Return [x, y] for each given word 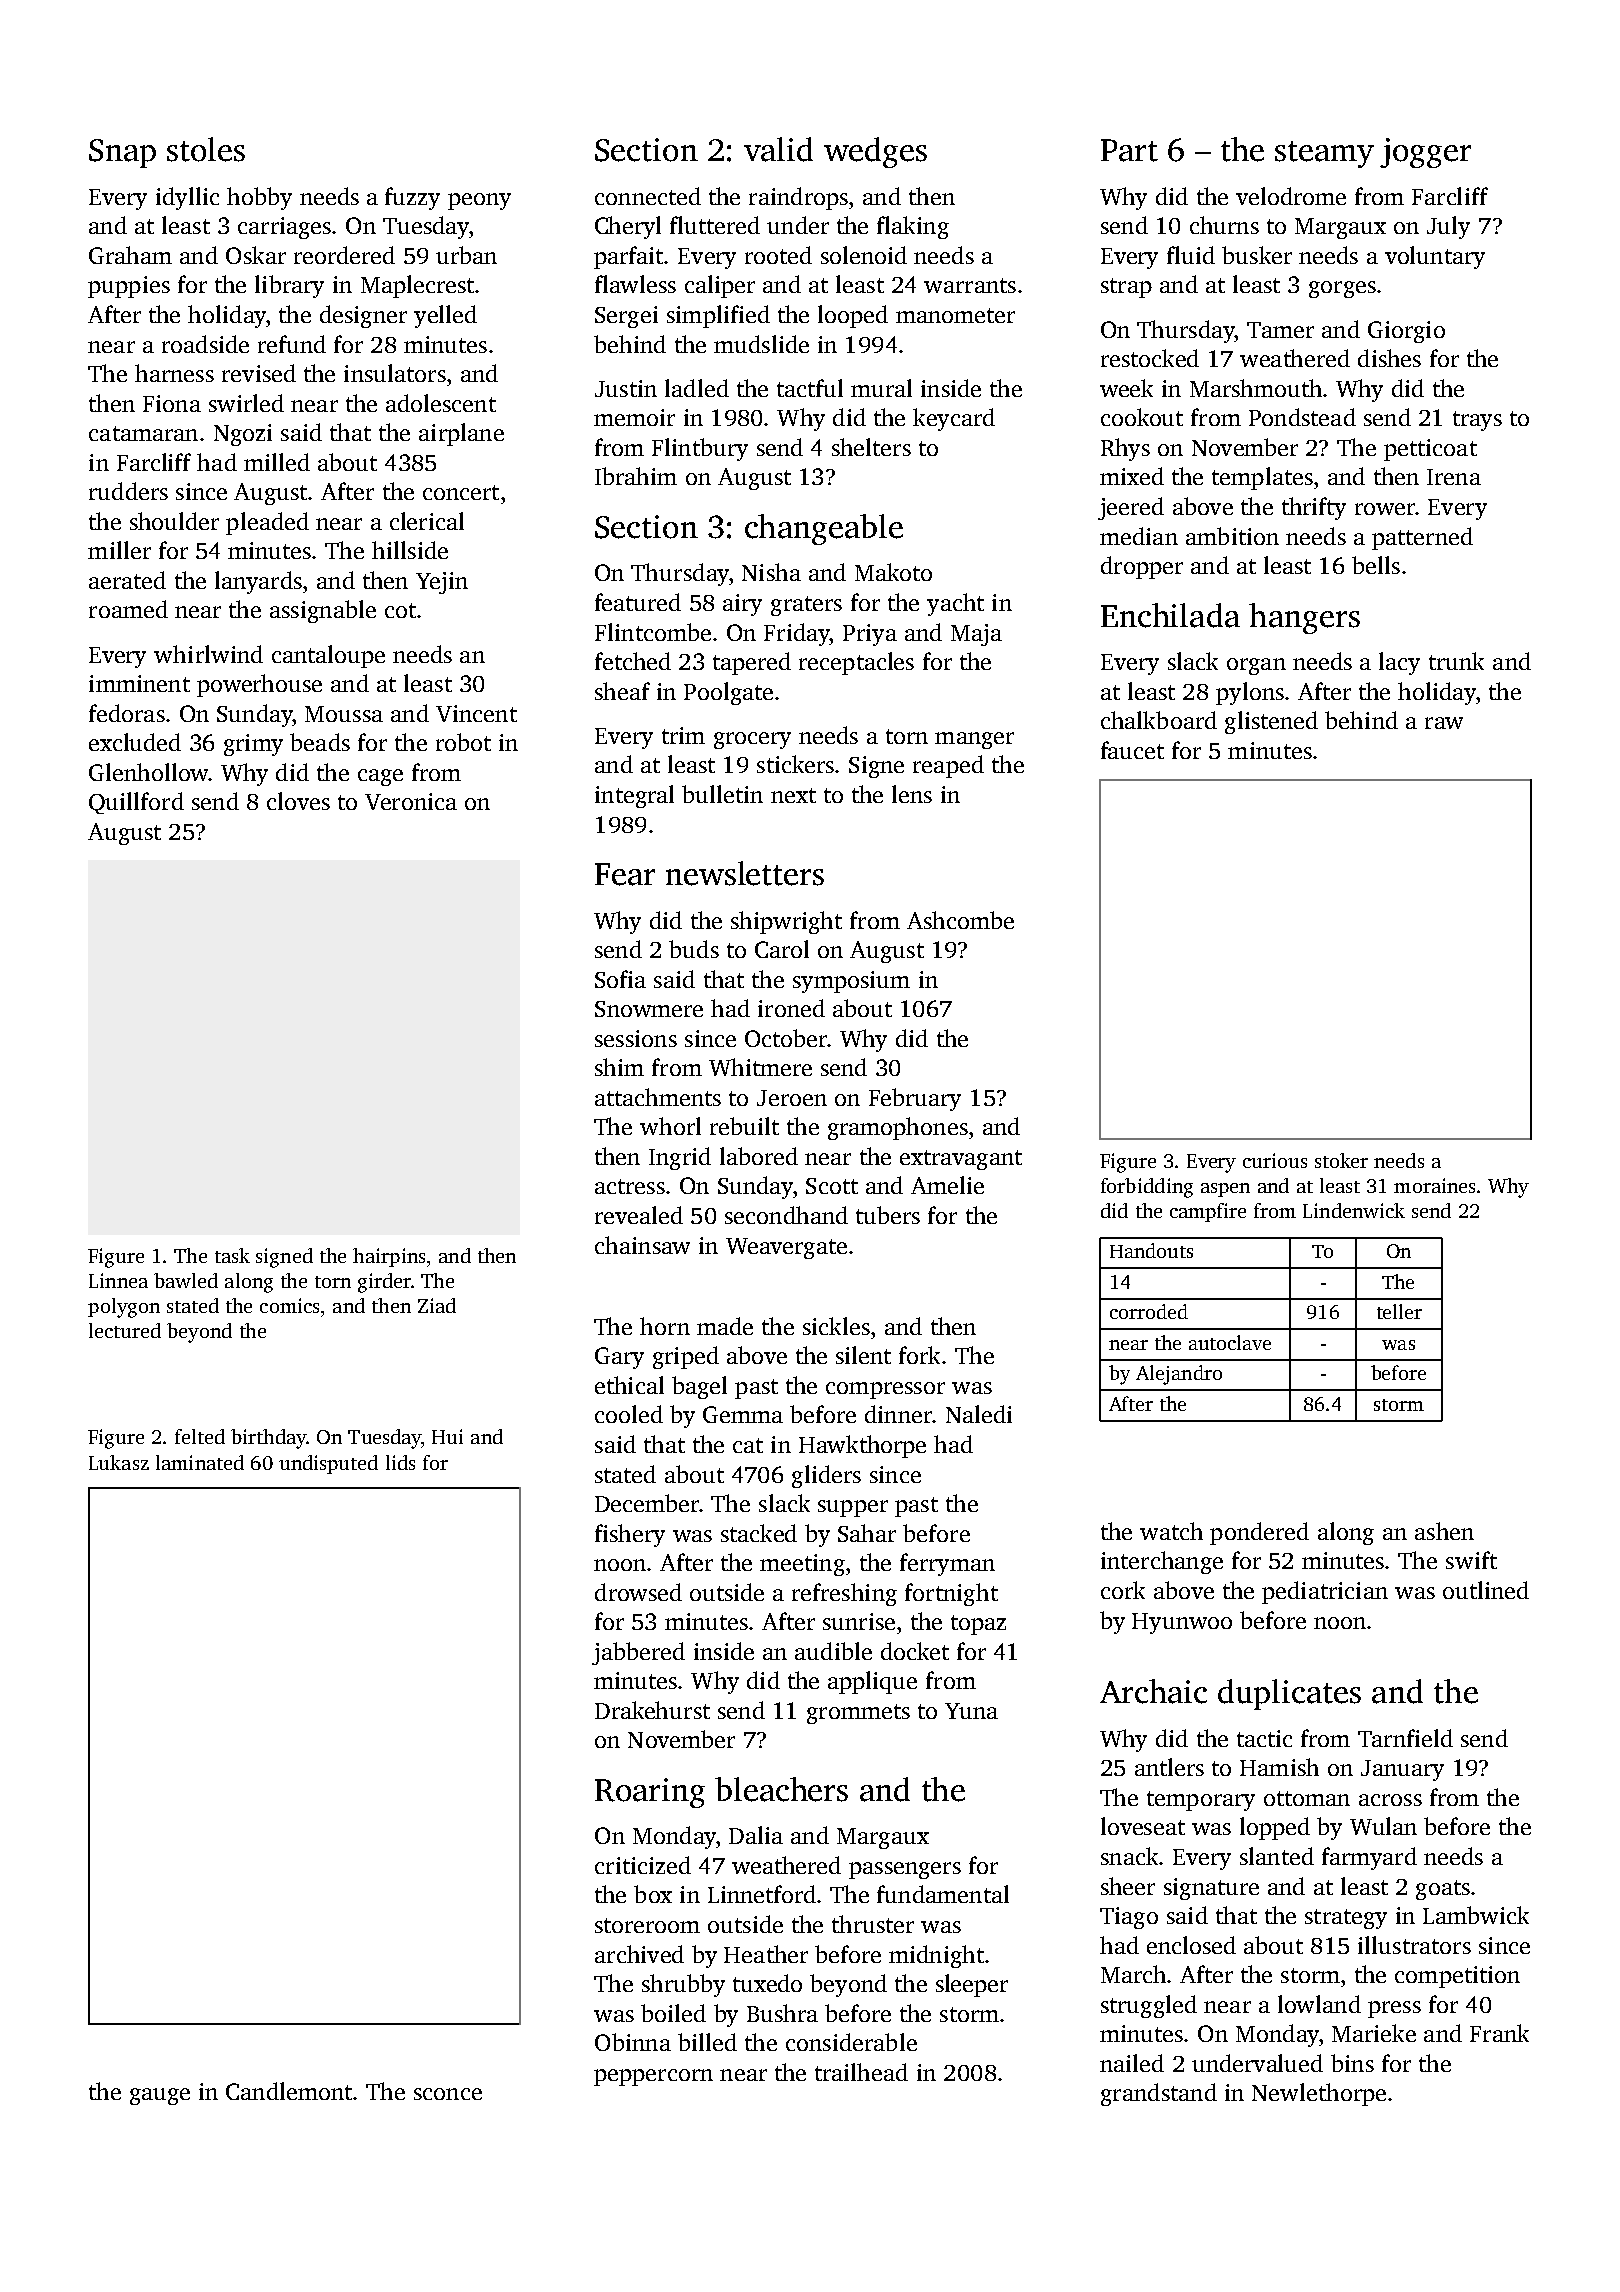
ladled [697, 388]
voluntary [1435, 257]
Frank [1499, 2033]
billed [707, 2042]
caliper [720, 286]
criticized [643, 1865]
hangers [1304, 618]
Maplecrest [417, 286]
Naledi [979, 1414]
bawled [186, 1280]
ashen [1444, 1531]
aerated [127, 580]
